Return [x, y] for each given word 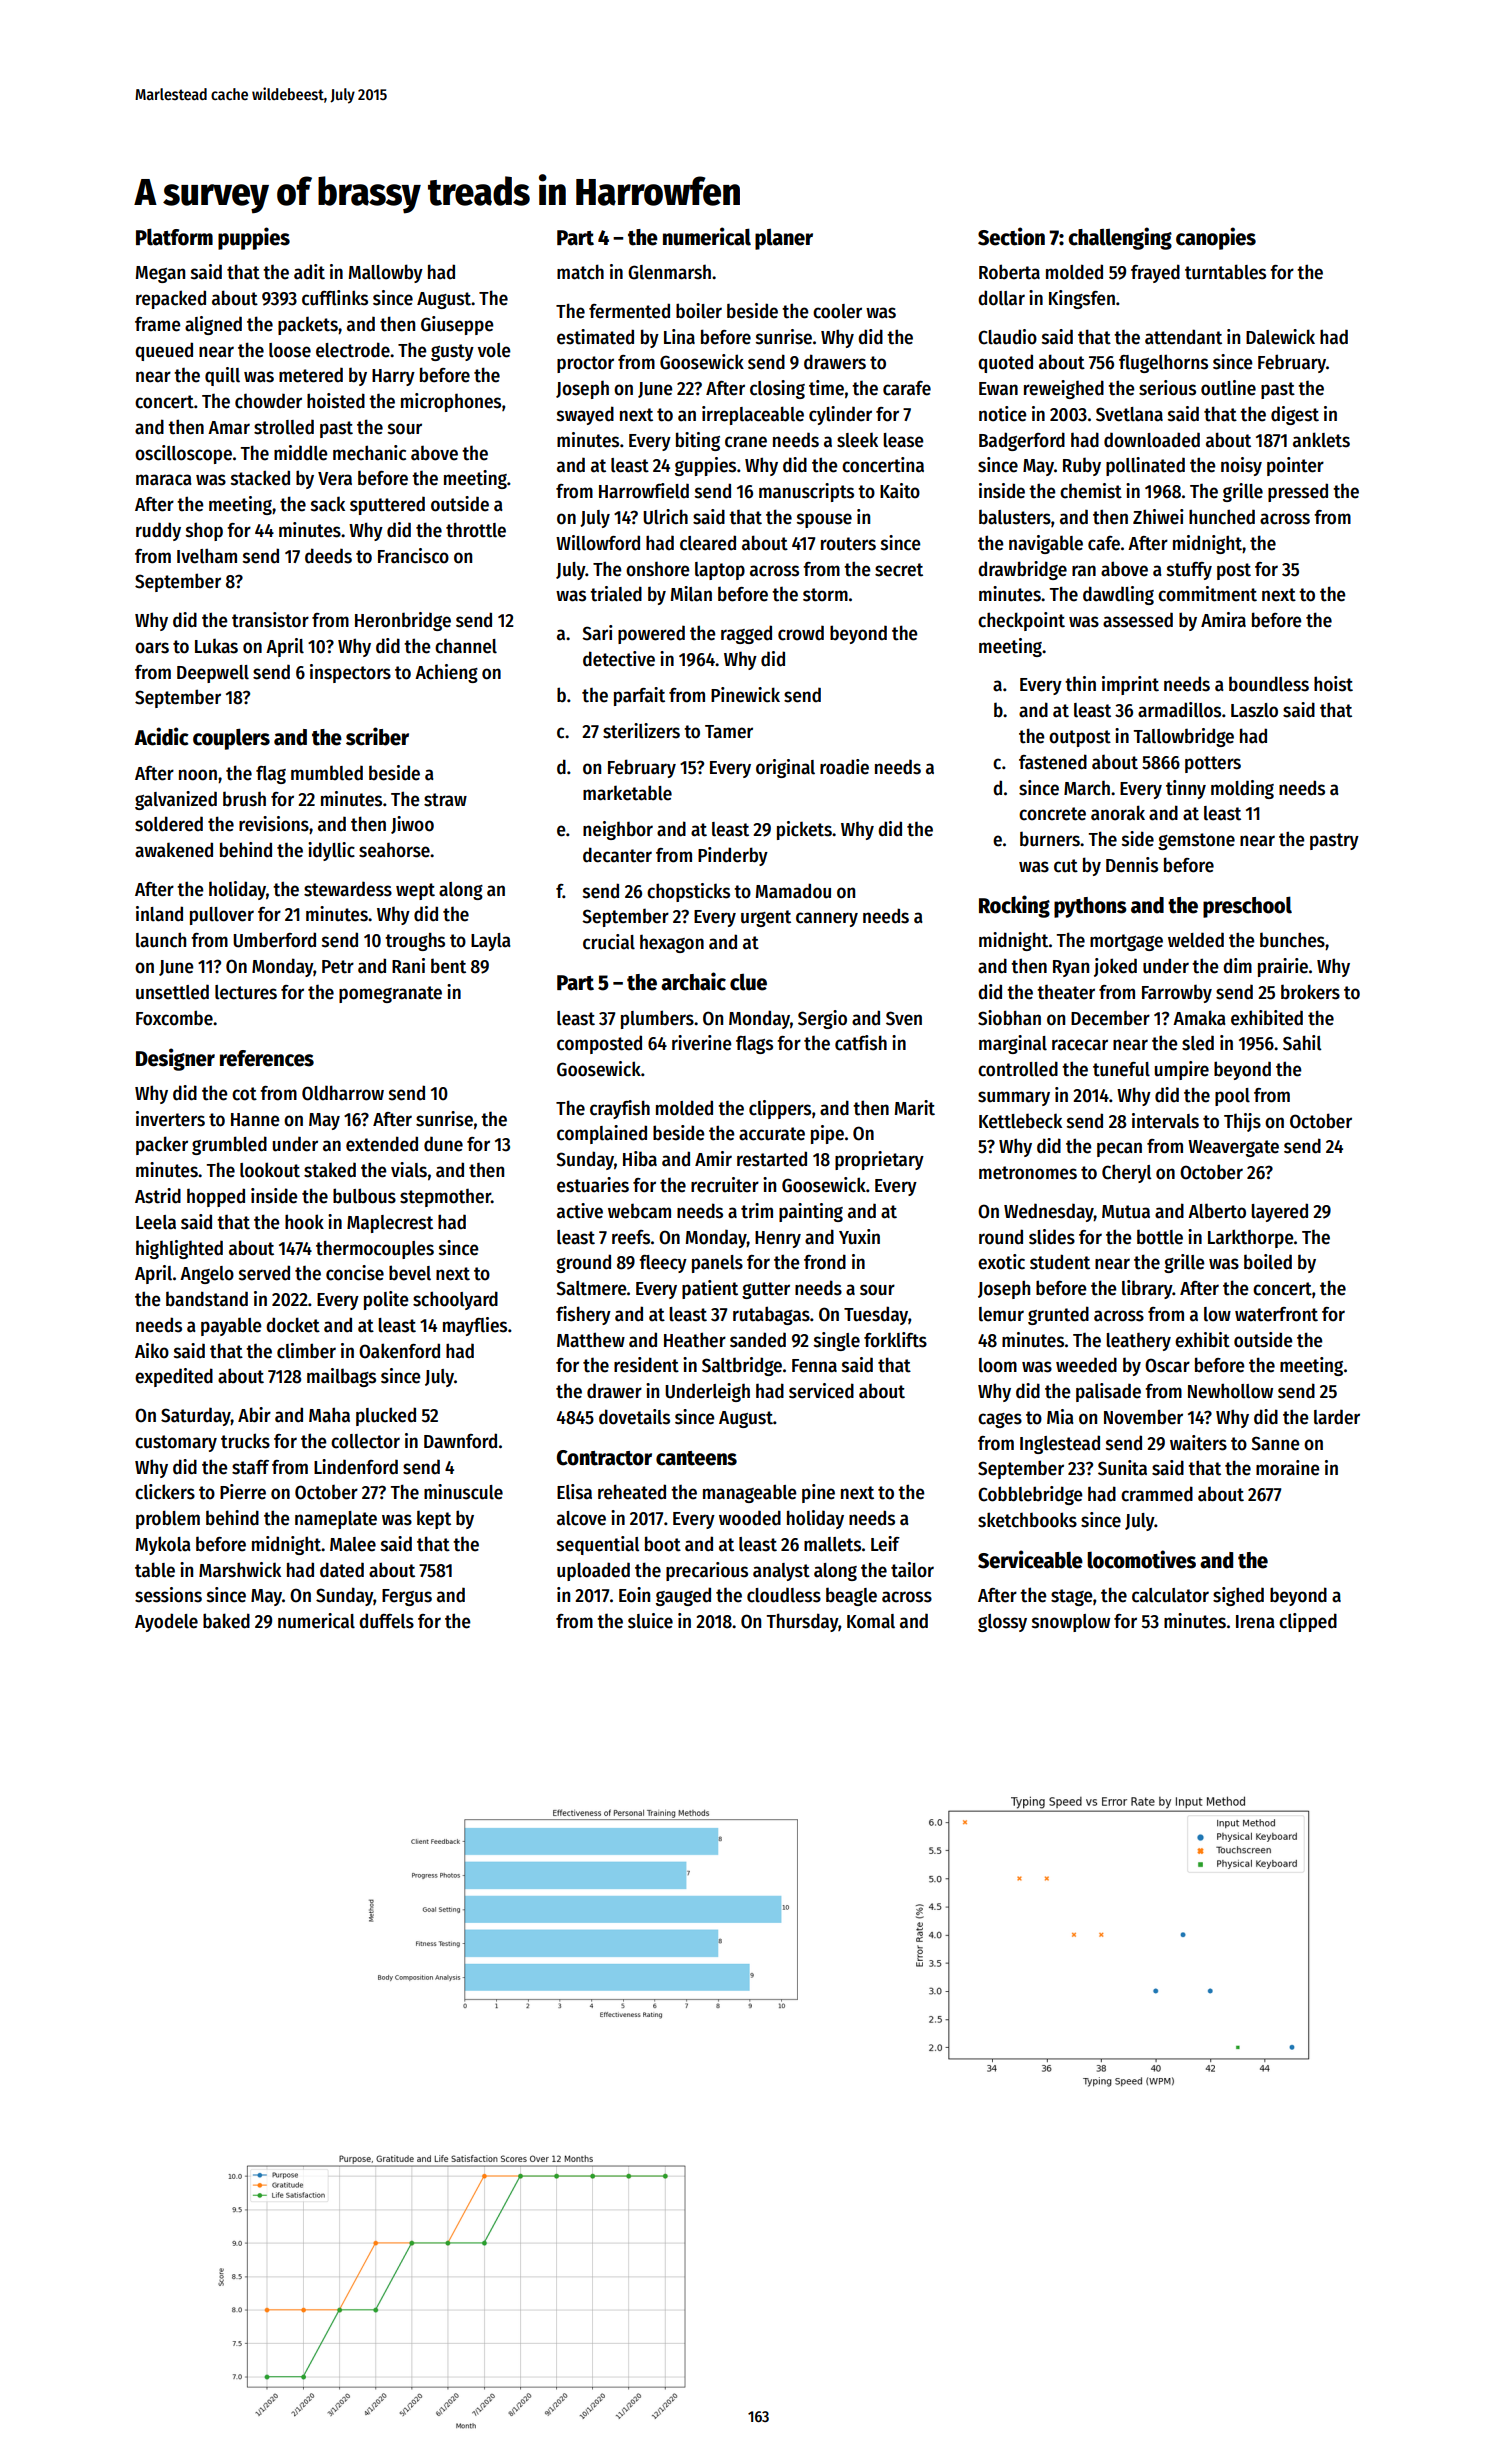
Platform [174, 237]
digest [1295, 415]
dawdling [1118, 595]
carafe [907, 388]
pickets [804, 830]
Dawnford [460, 1441]
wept [415, 891]
